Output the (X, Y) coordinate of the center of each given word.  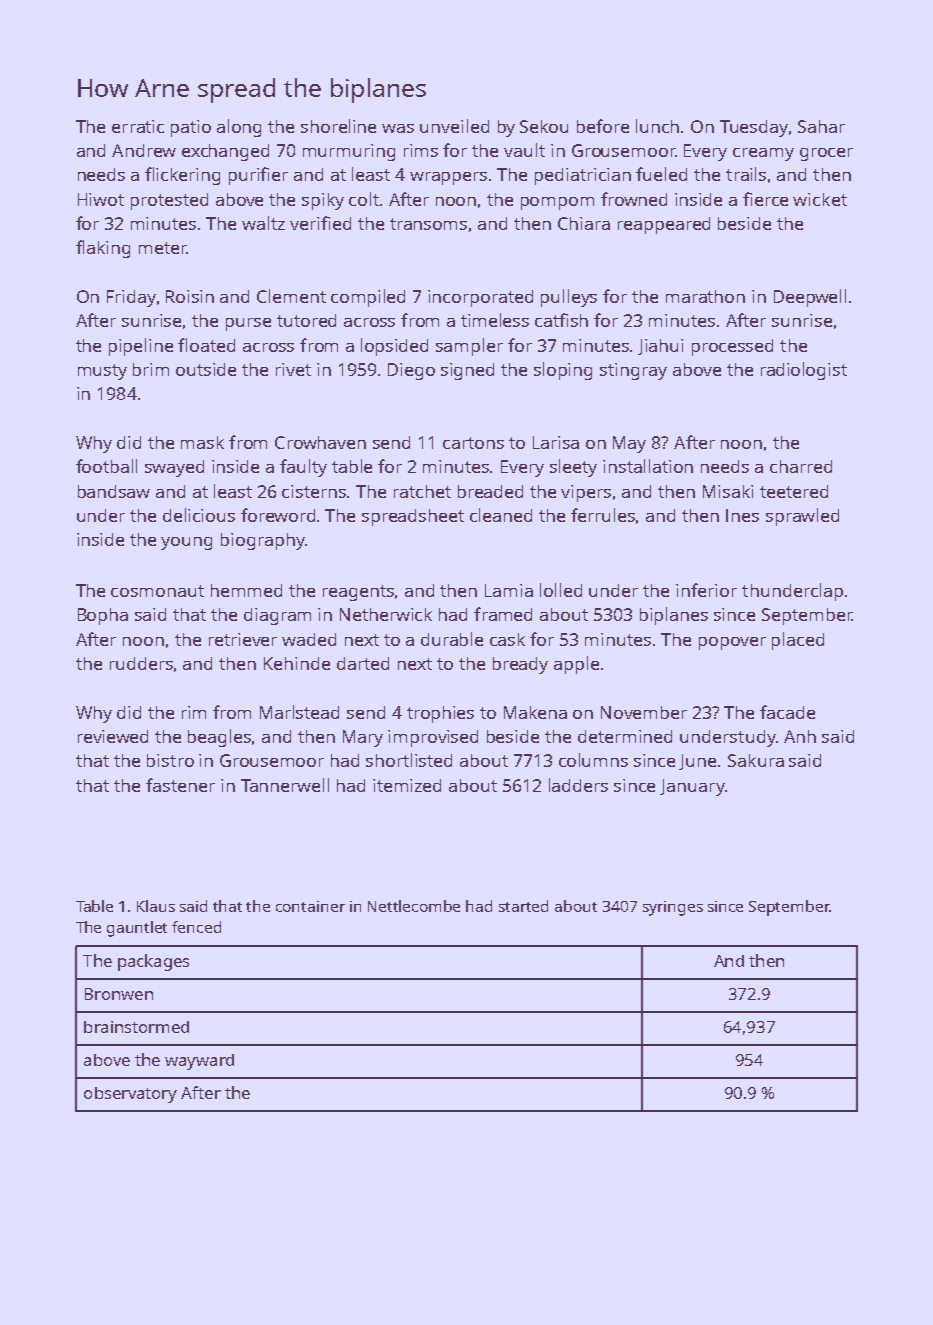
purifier (258, 176)
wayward (199, 1062)
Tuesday (754, 128)
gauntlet (137, 929)
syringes (673, 908)
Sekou (544, 126)
